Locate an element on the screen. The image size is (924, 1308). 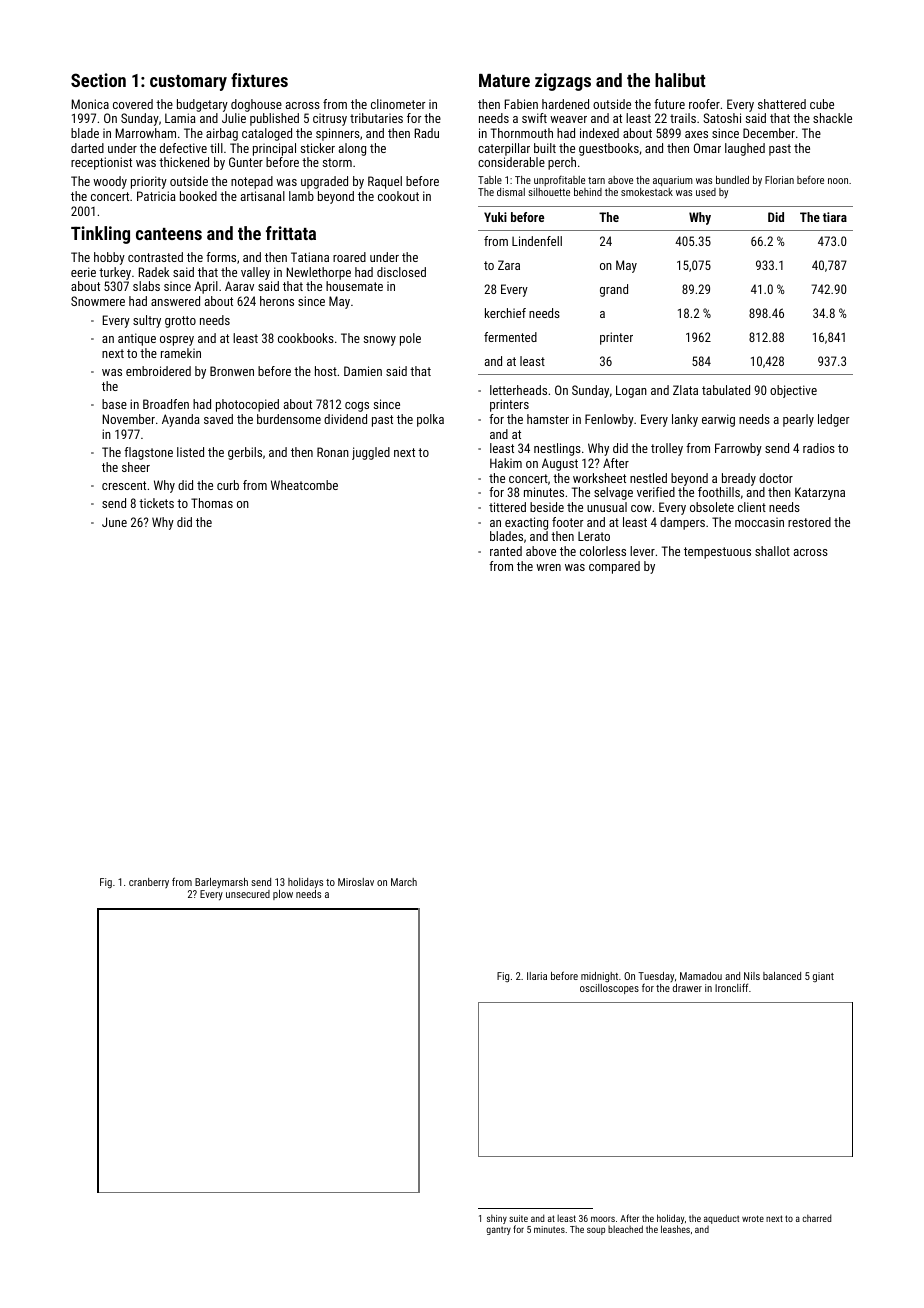
wren is located at coordinates (548, 567).
